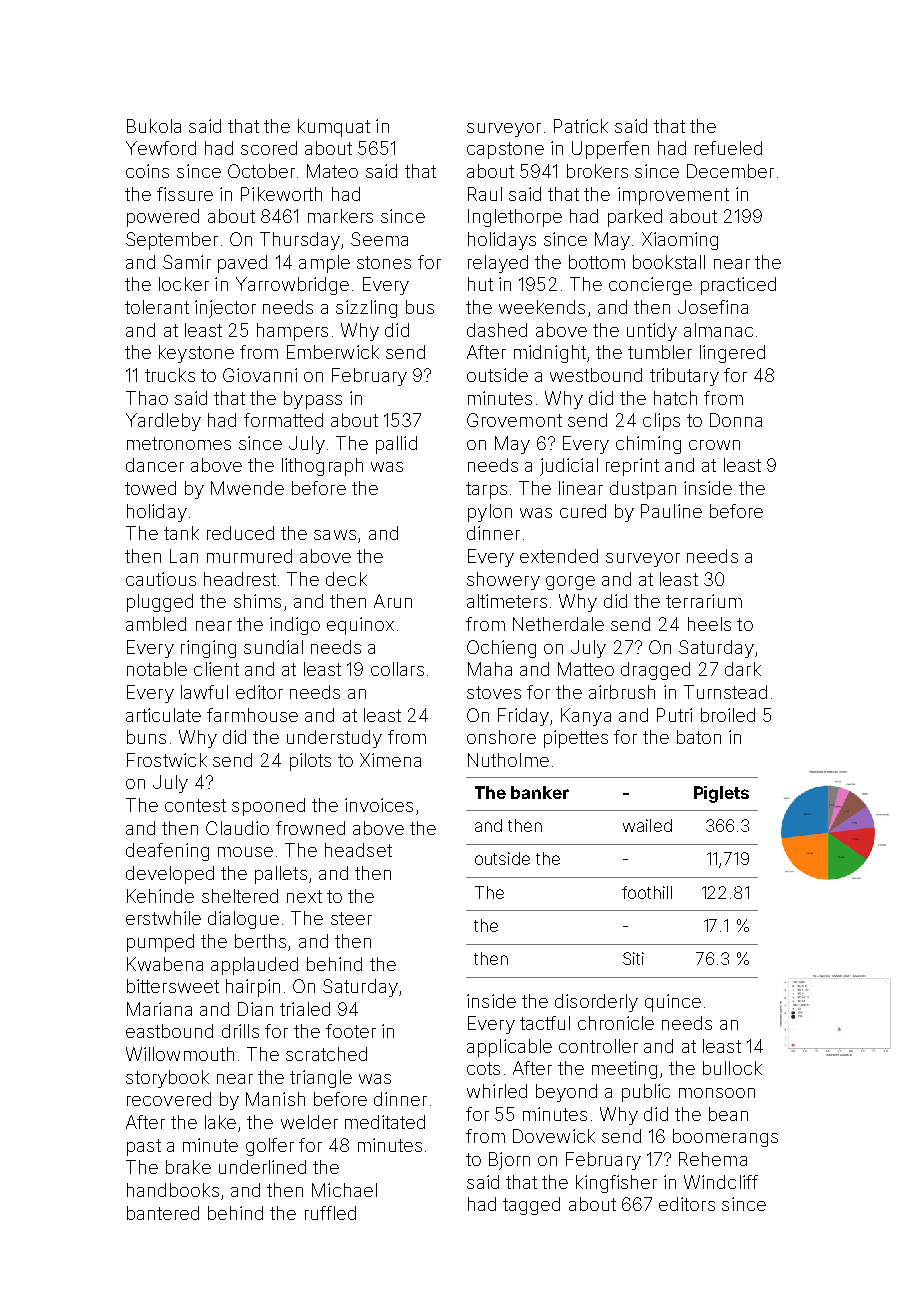  I want to click on farmhouse, so click(252, 715).
